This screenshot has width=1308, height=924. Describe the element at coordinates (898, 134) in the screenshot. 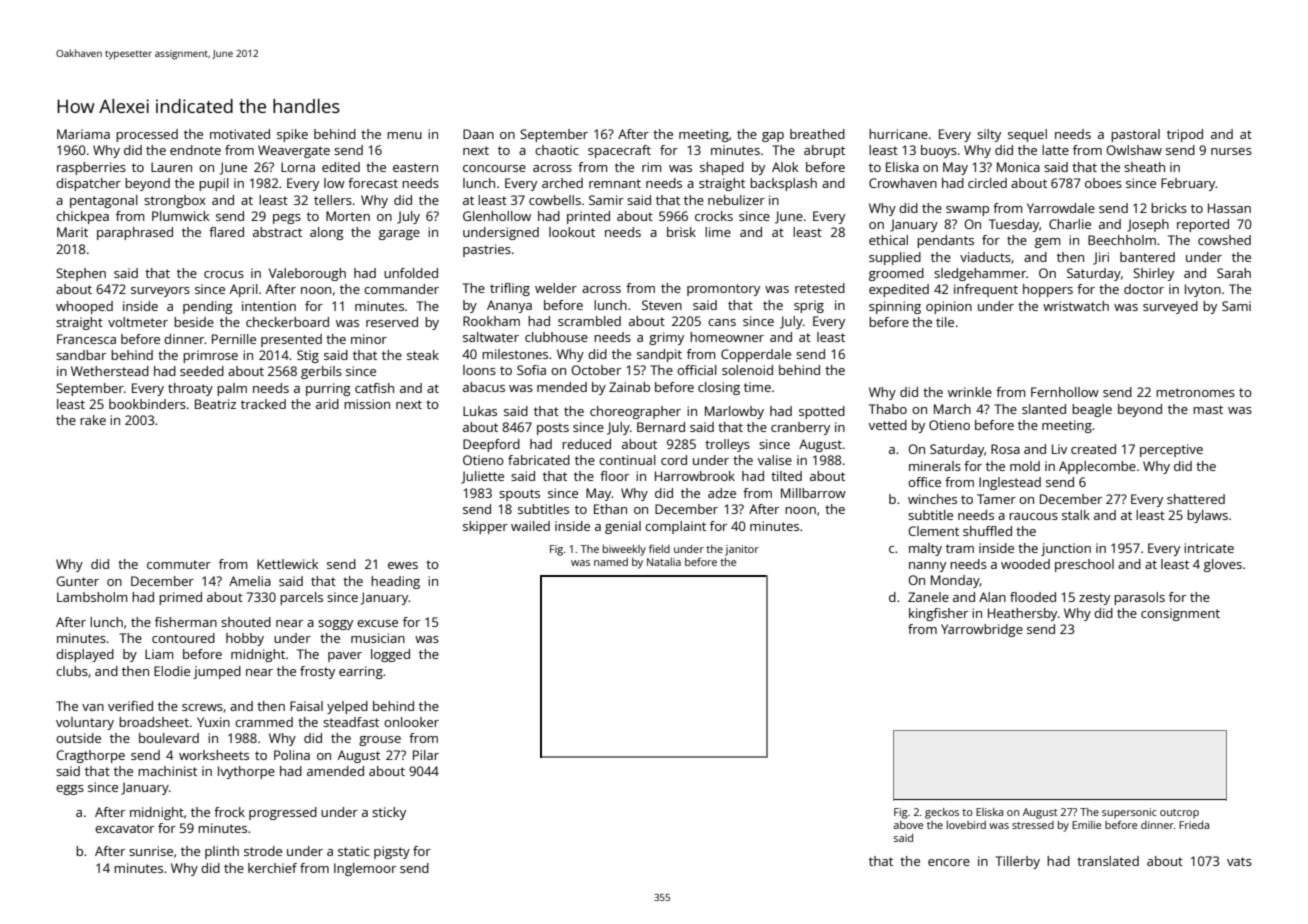

I see `hurricane` at that location.
